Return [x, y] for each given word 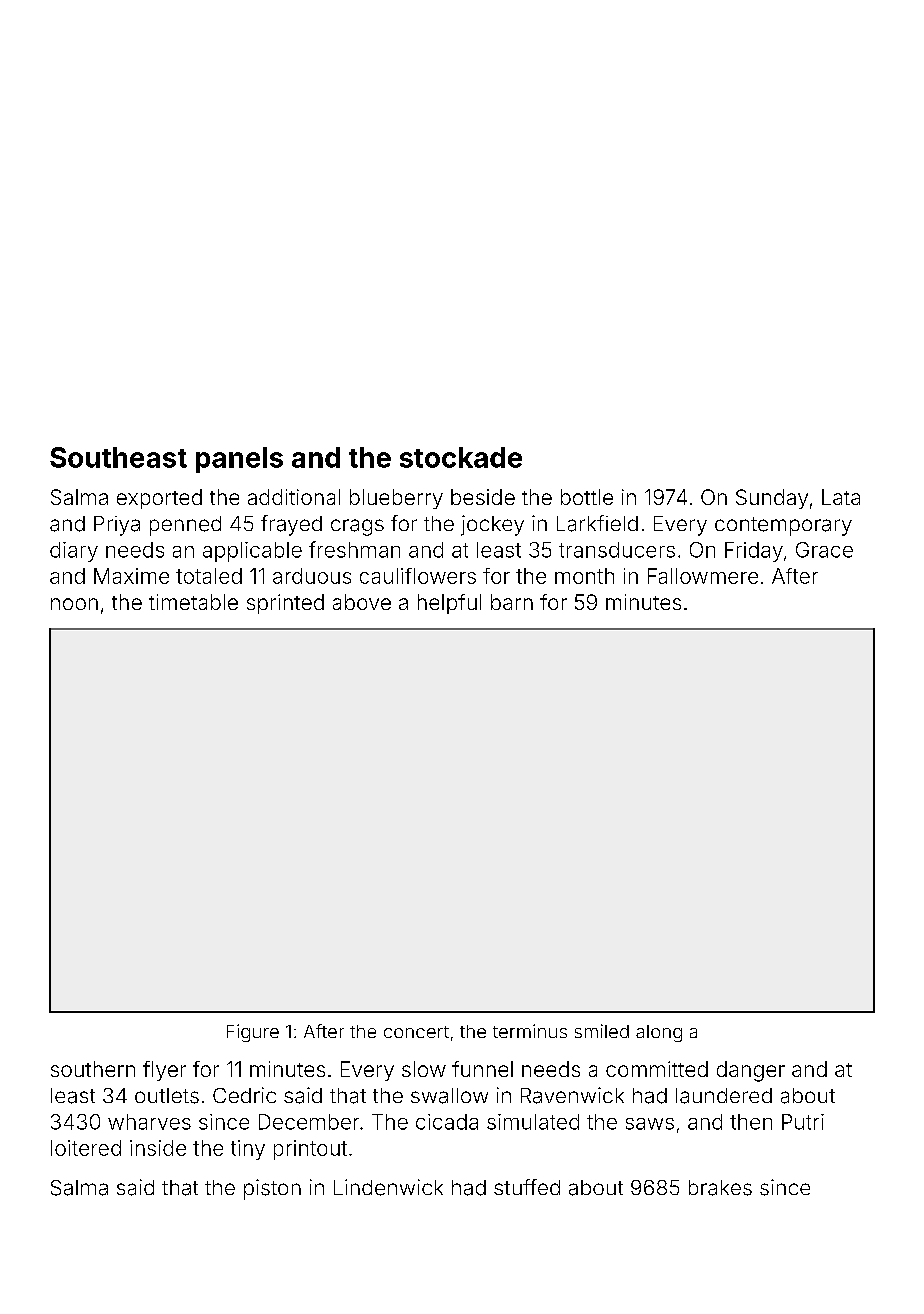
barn [512, 602]
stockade [461, 457]
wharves [149, 1122]
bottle [587, 497]
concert [416, 1032]
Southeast [118, 457]
